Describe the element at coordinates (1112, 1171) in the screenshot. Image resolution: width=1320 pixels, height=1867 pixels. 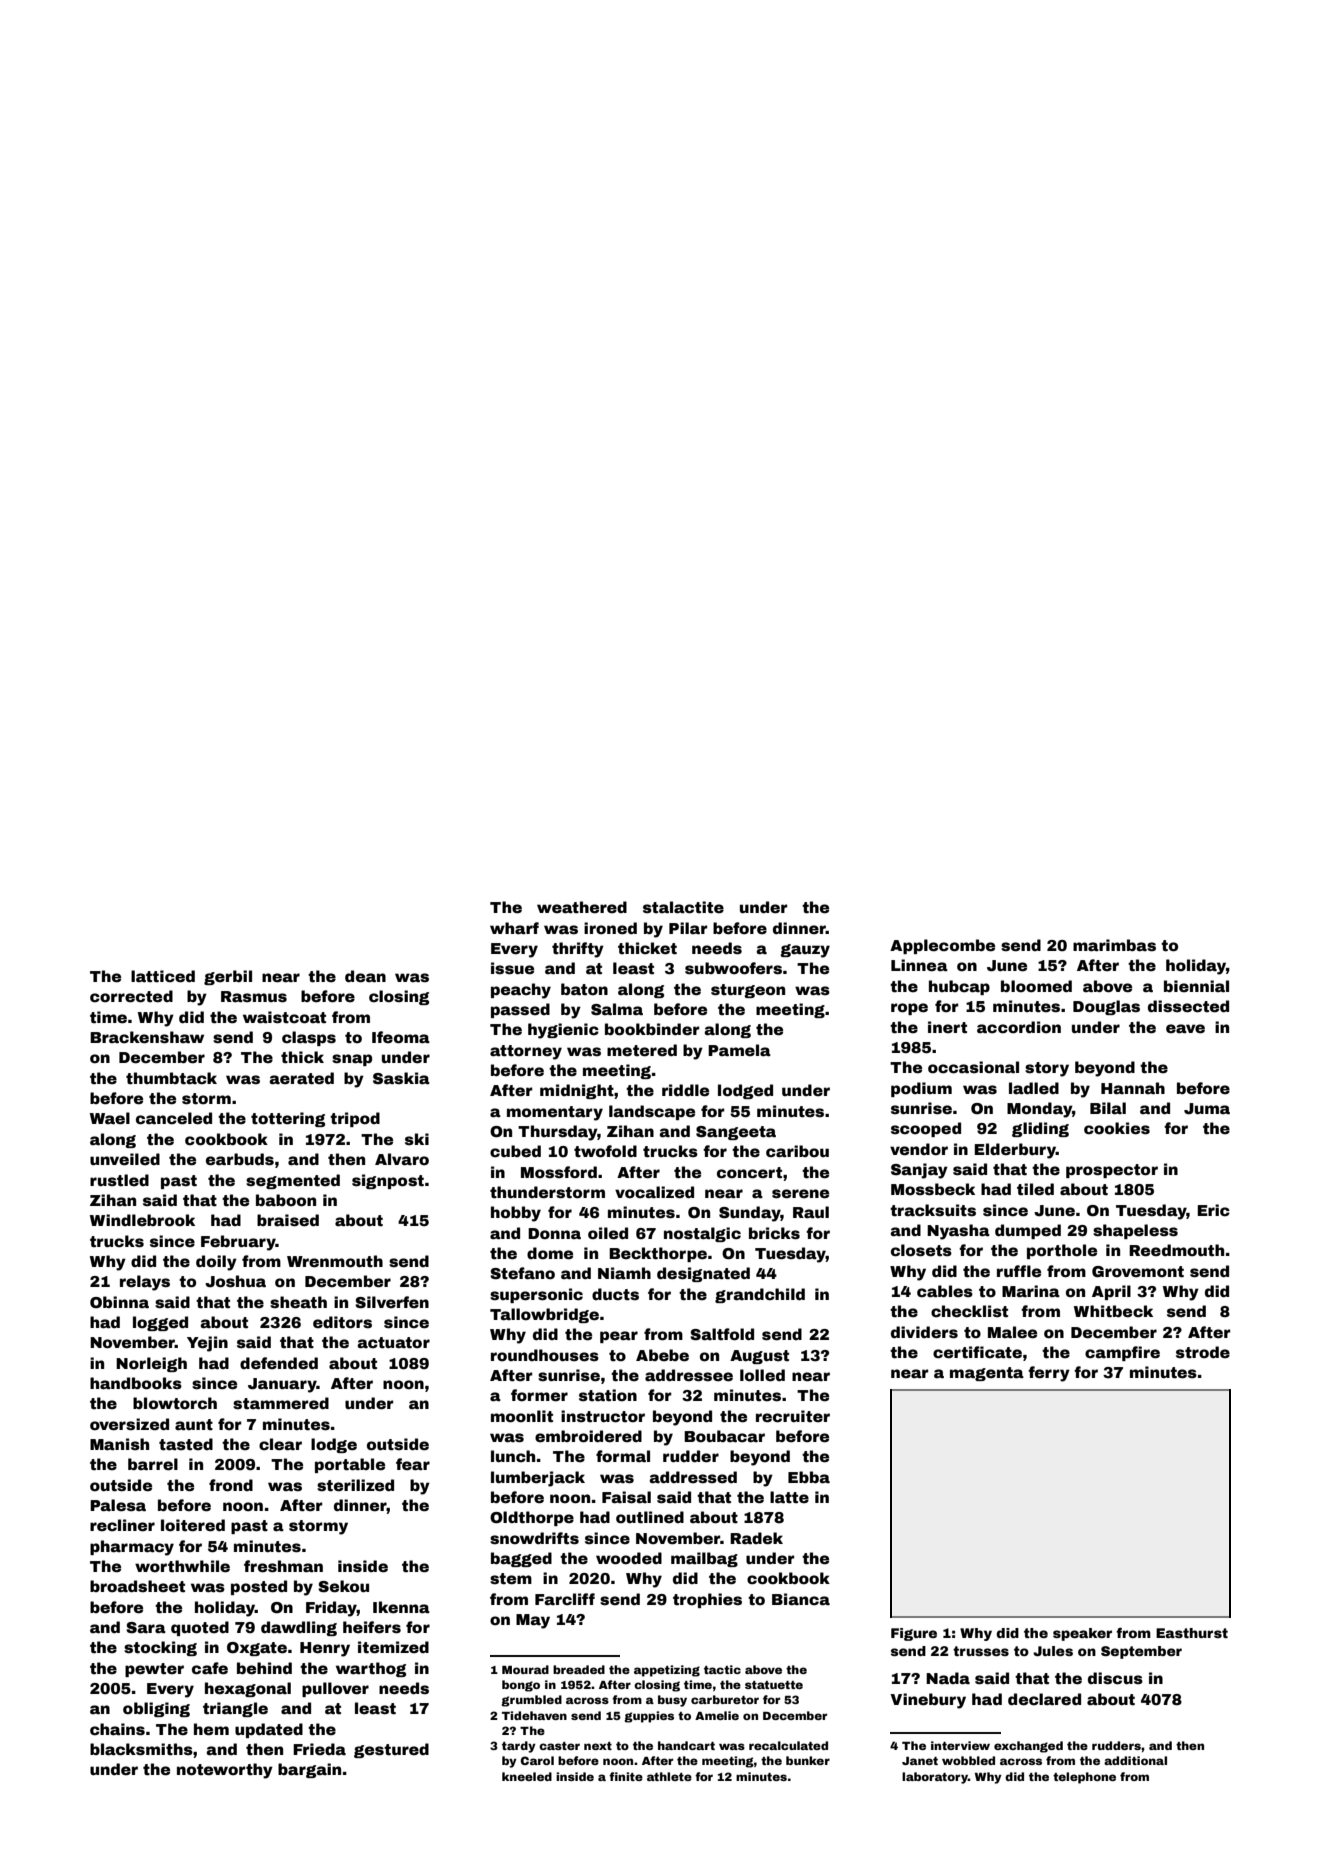
I see `prospector` at that location.
